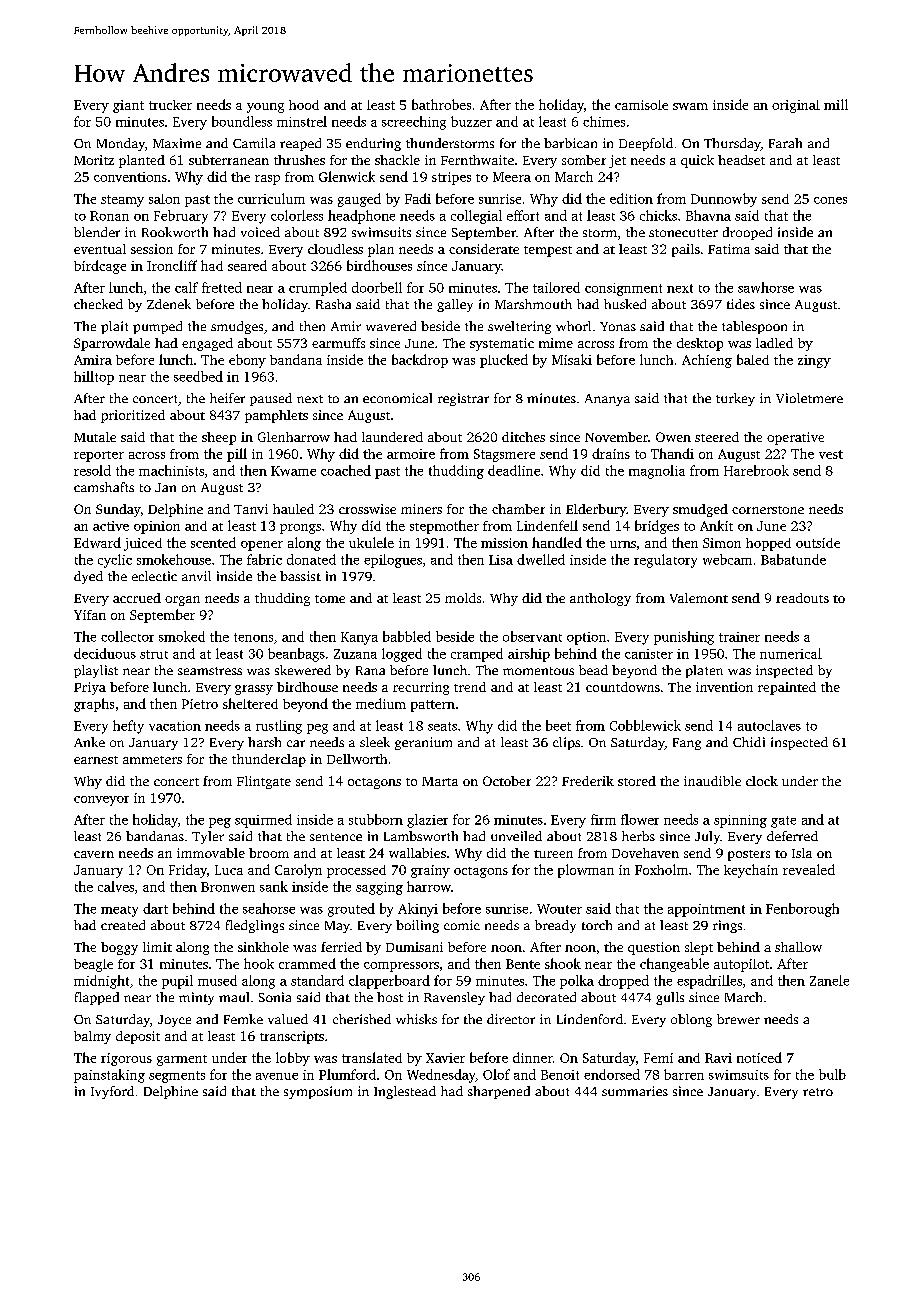  What do you see at coordinates (708, 215) in the page?
I see `Bhavna` at bounding box center [708, 215].
